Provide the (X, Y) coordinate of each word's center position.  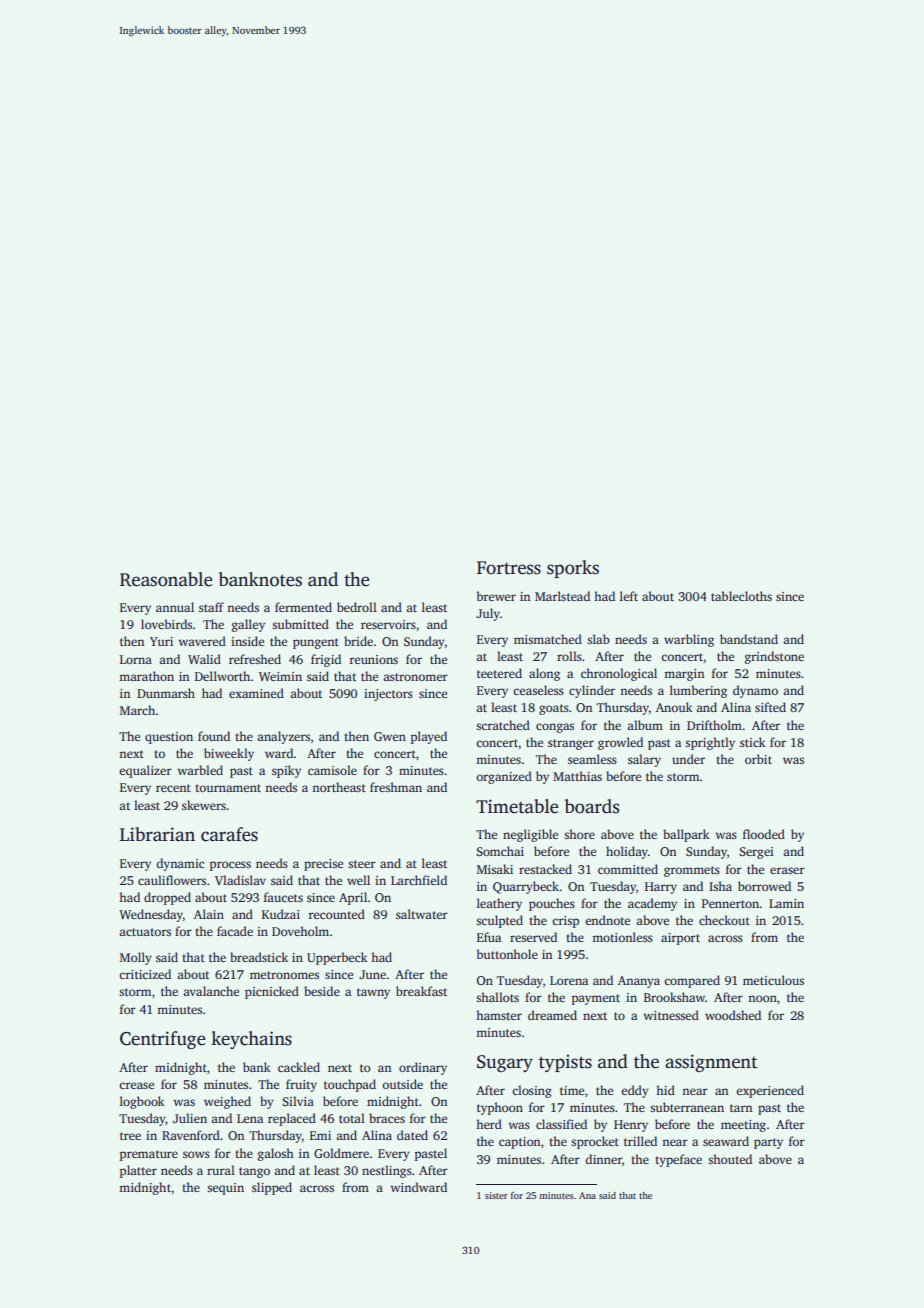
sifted (770, 707)
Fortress (509, 568)
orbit (758, 759)
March (137, 710)
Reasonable (166, 579)
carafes (229, 834)
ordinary (423, 1068)
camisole (332, 770)
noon (762, 998)
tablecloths (741, 596)
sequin (225, 1189)
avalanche (211, 991)
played (429, 737)
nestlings (387, 1171)
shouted (730, 1159)
